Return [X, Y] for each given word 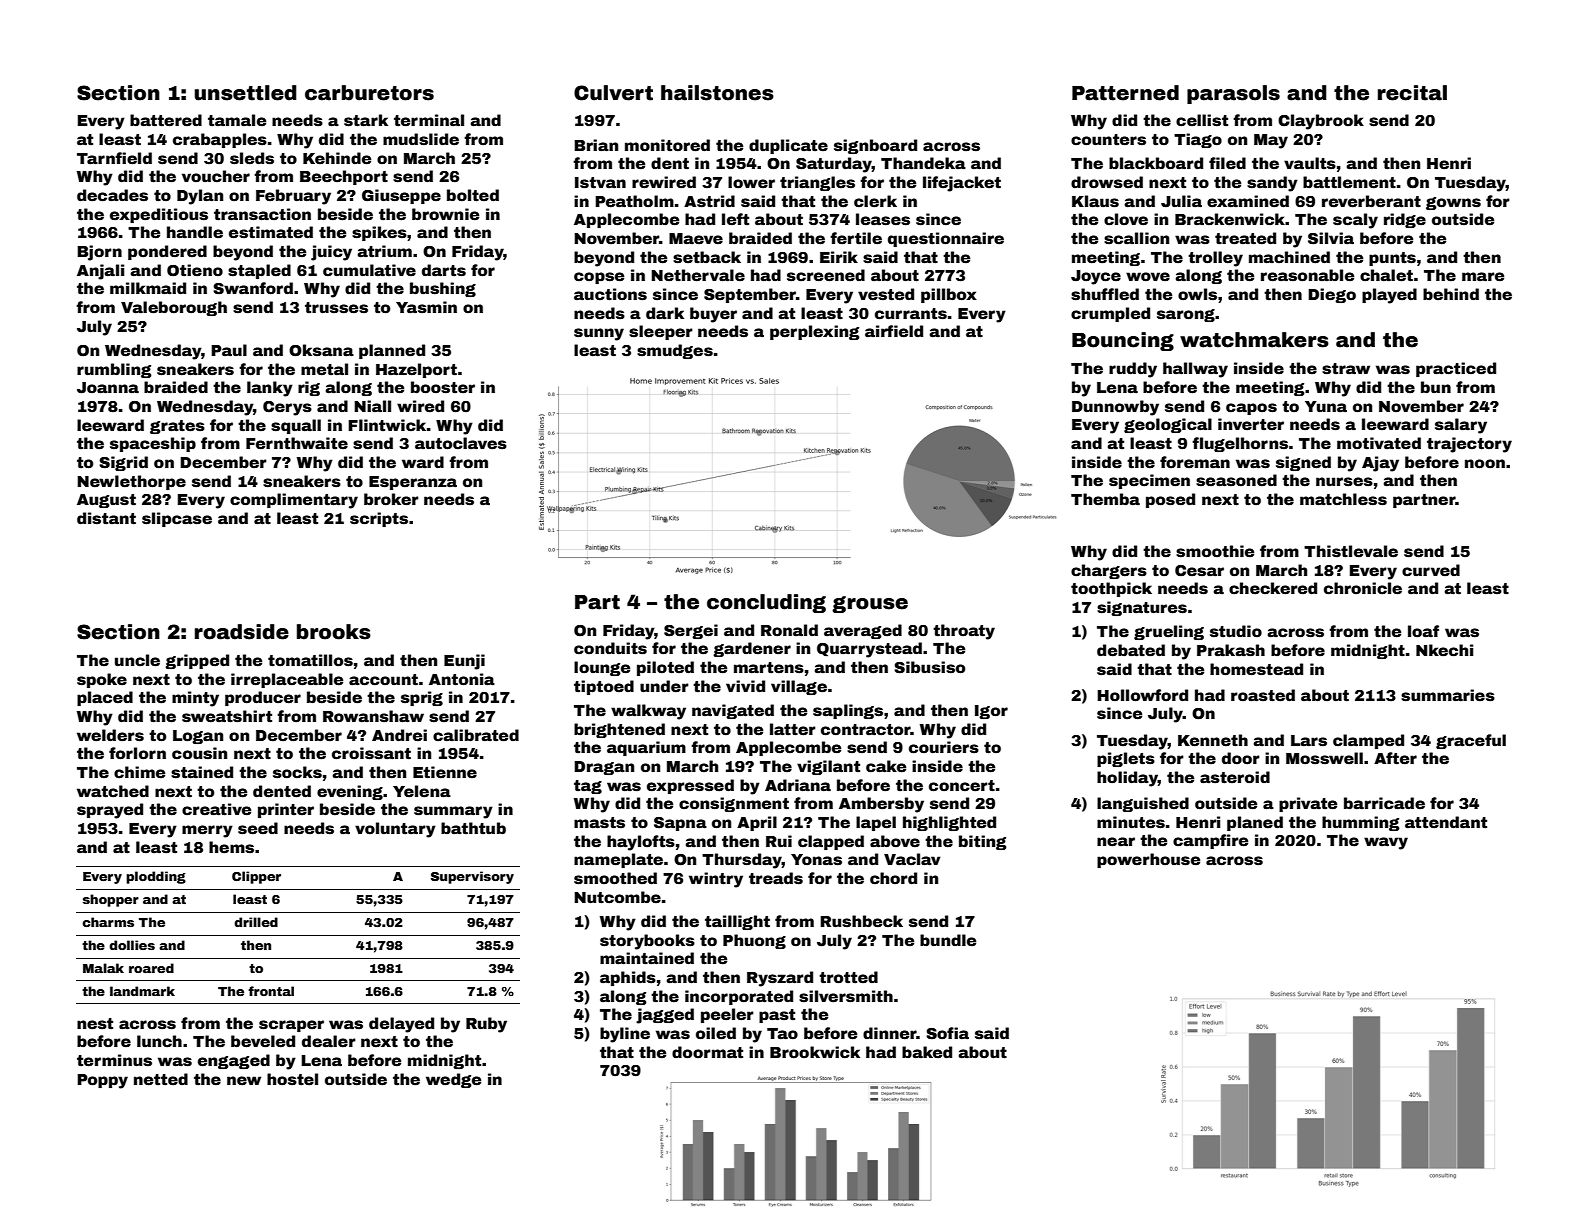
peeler [727, 1015]
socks [297, 772]
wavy [1386, 843]
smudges [675, 351]
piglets [1126, 759]
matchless [1343, 499]
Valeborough [174, 308]
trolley [1215, 259]
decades [112, 195]
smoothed [615, 878]
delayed [401, 1025]
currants [911, 314]
